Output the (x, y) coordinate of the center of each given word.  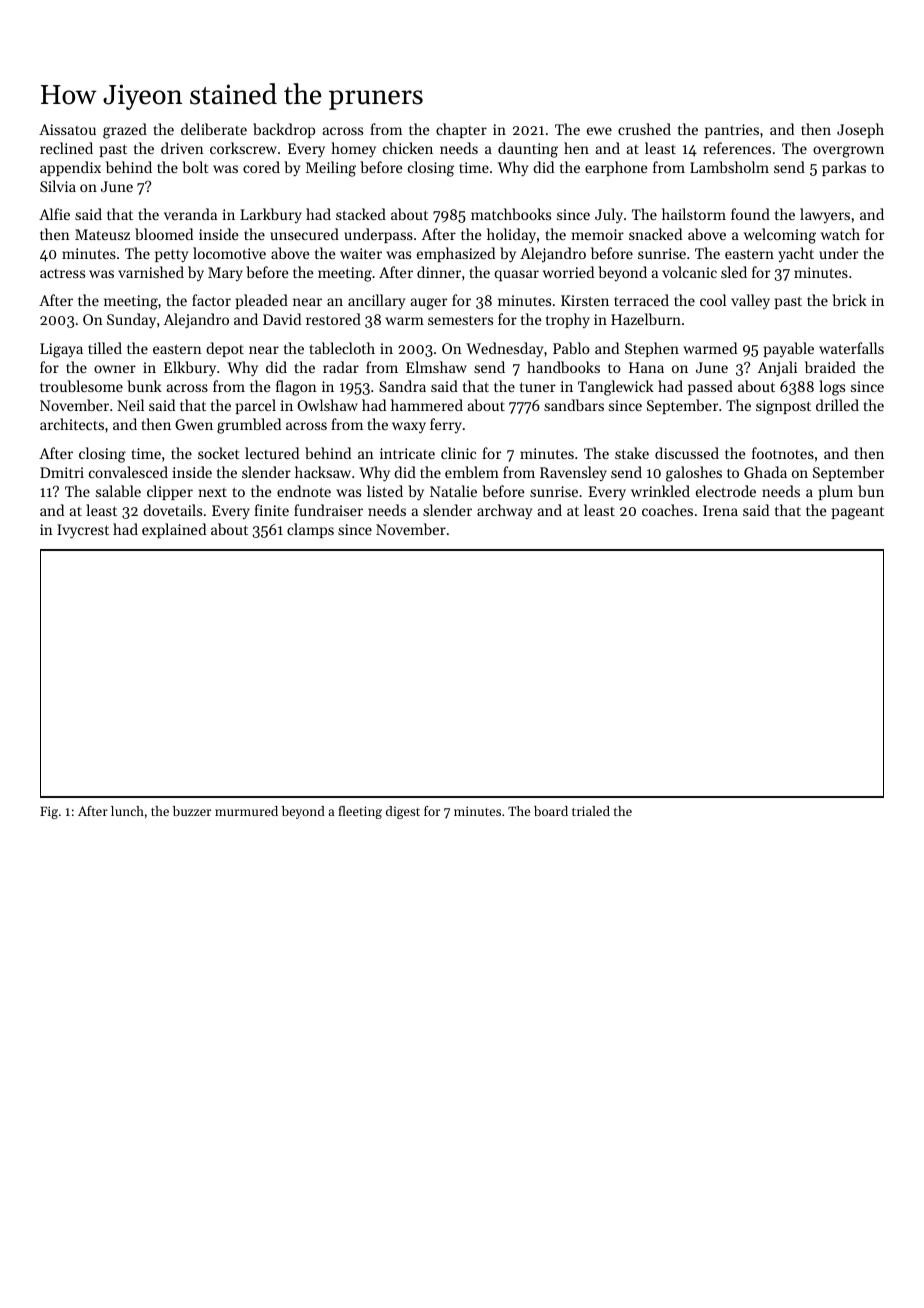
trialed (591, 811)
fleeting (360, 812)
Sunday (131, 321)
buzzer (192, 811)
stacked (361, 214)
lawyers (825, 215)
